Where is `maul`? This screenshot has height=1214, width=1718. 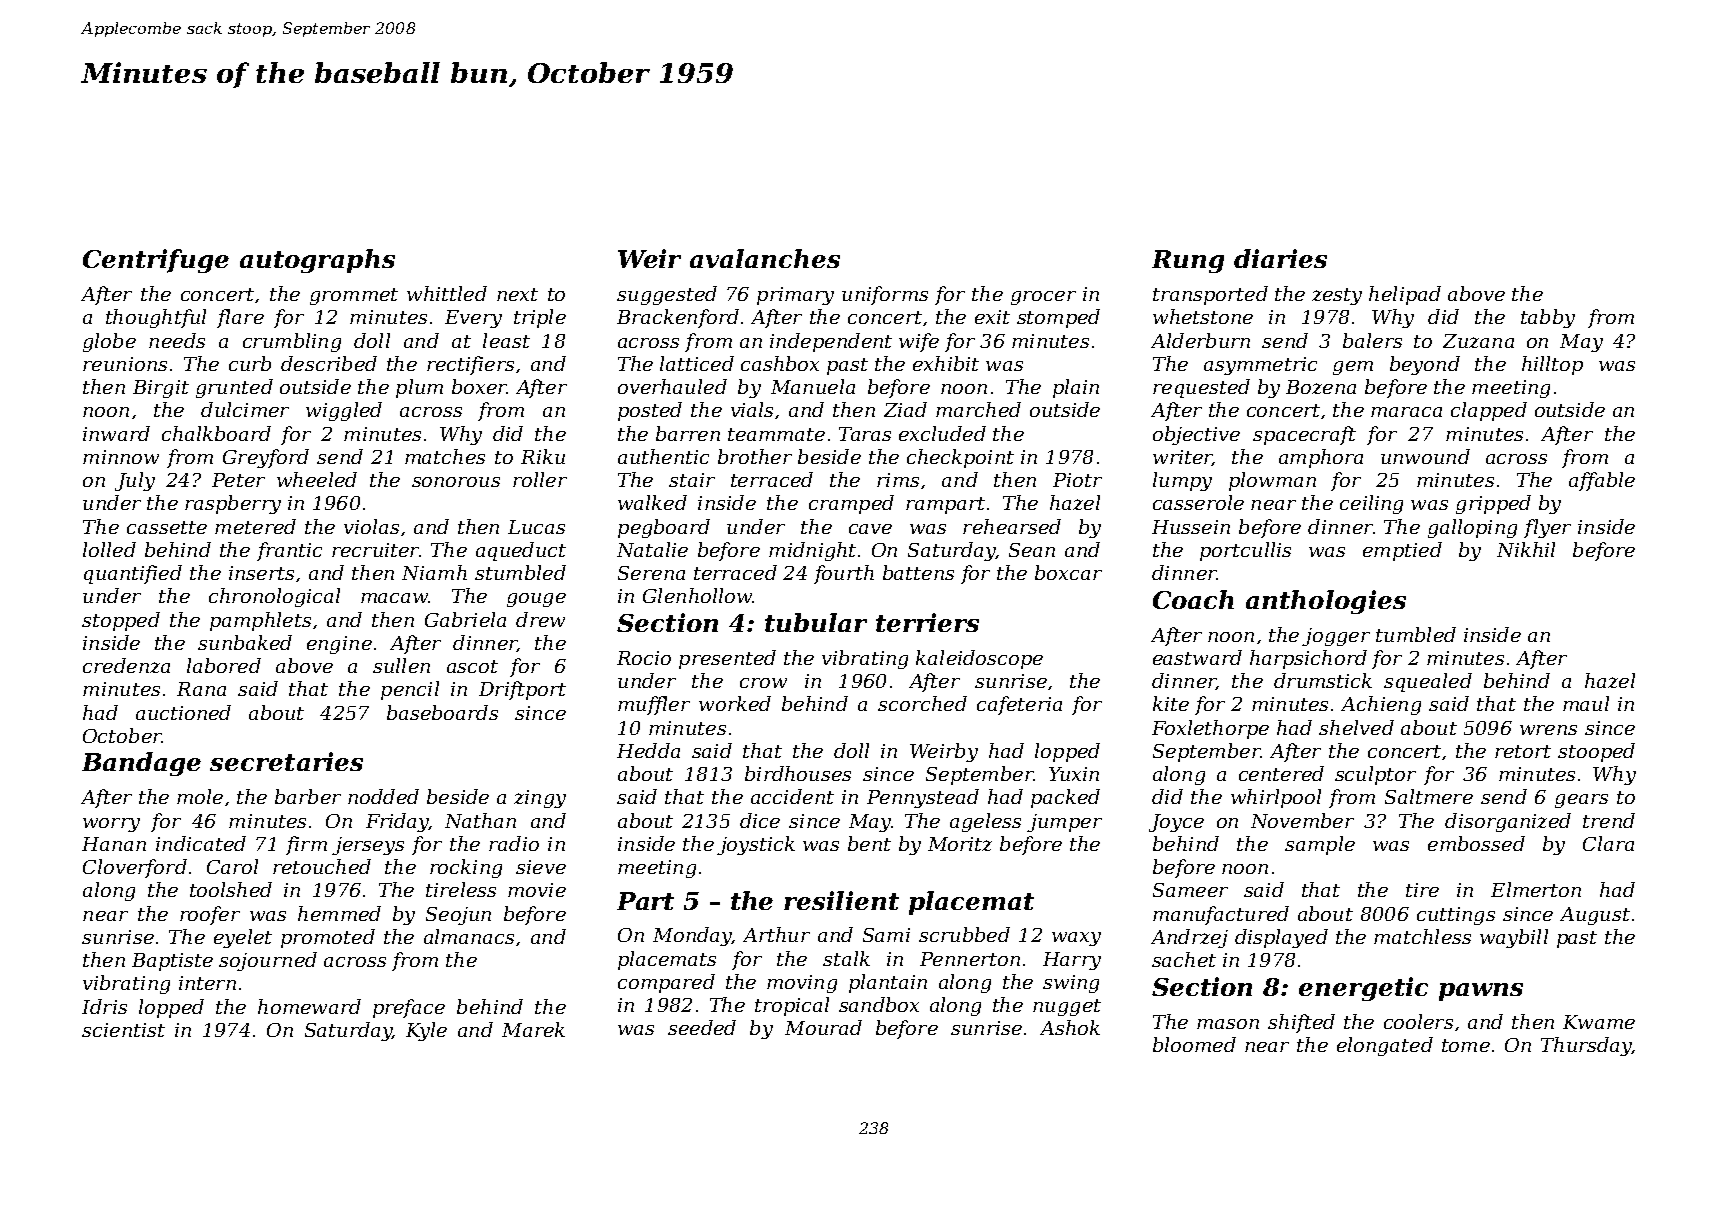
maul is located at coordinates (1586, 703).
